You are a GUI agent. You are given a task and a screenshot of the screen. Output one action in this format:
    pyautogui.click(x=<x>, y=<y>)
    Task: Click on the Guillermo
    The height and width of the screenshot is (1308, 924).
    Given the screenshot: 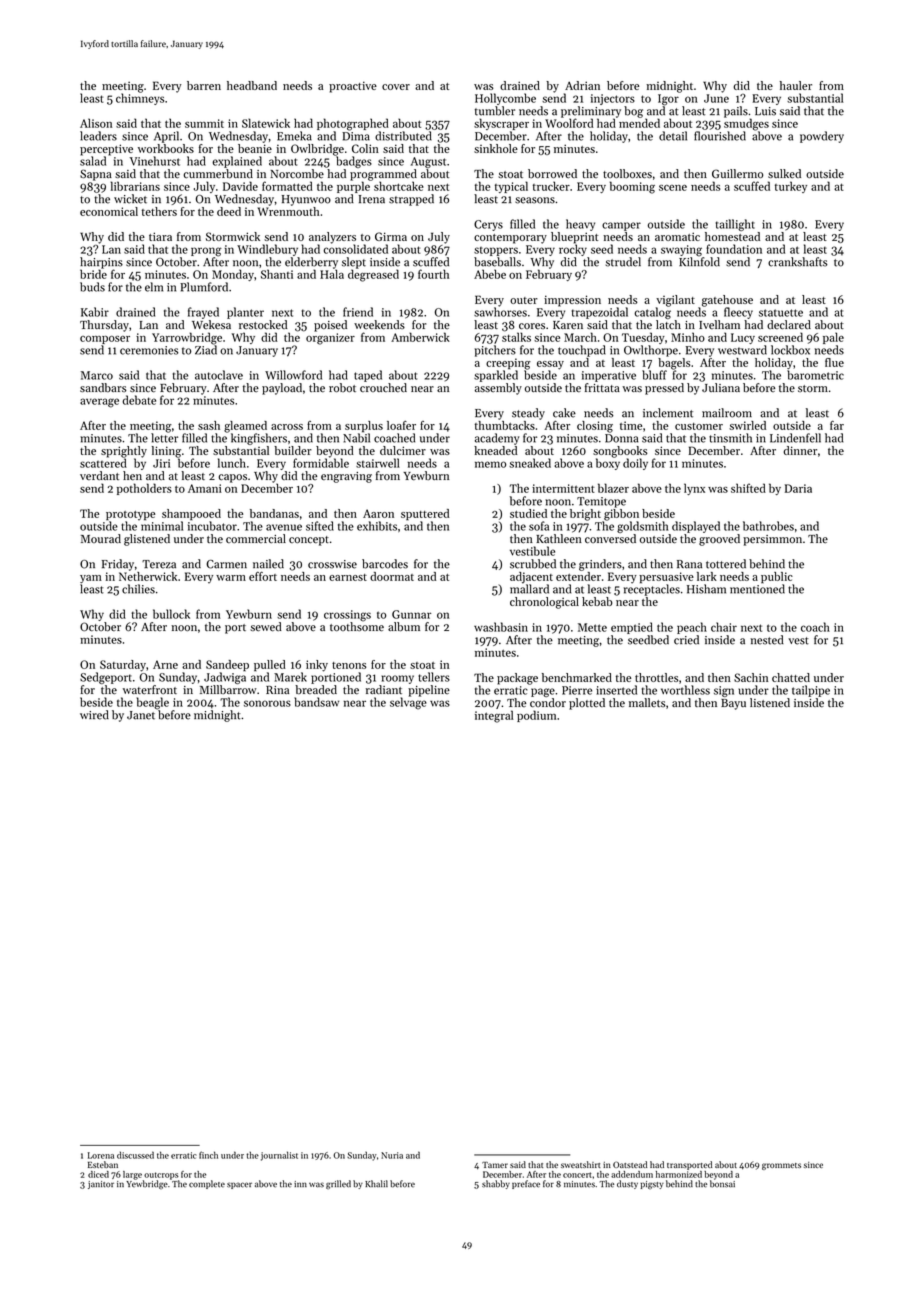 What is the action you would take?
    pyautogui.click(x=737, y=174)
